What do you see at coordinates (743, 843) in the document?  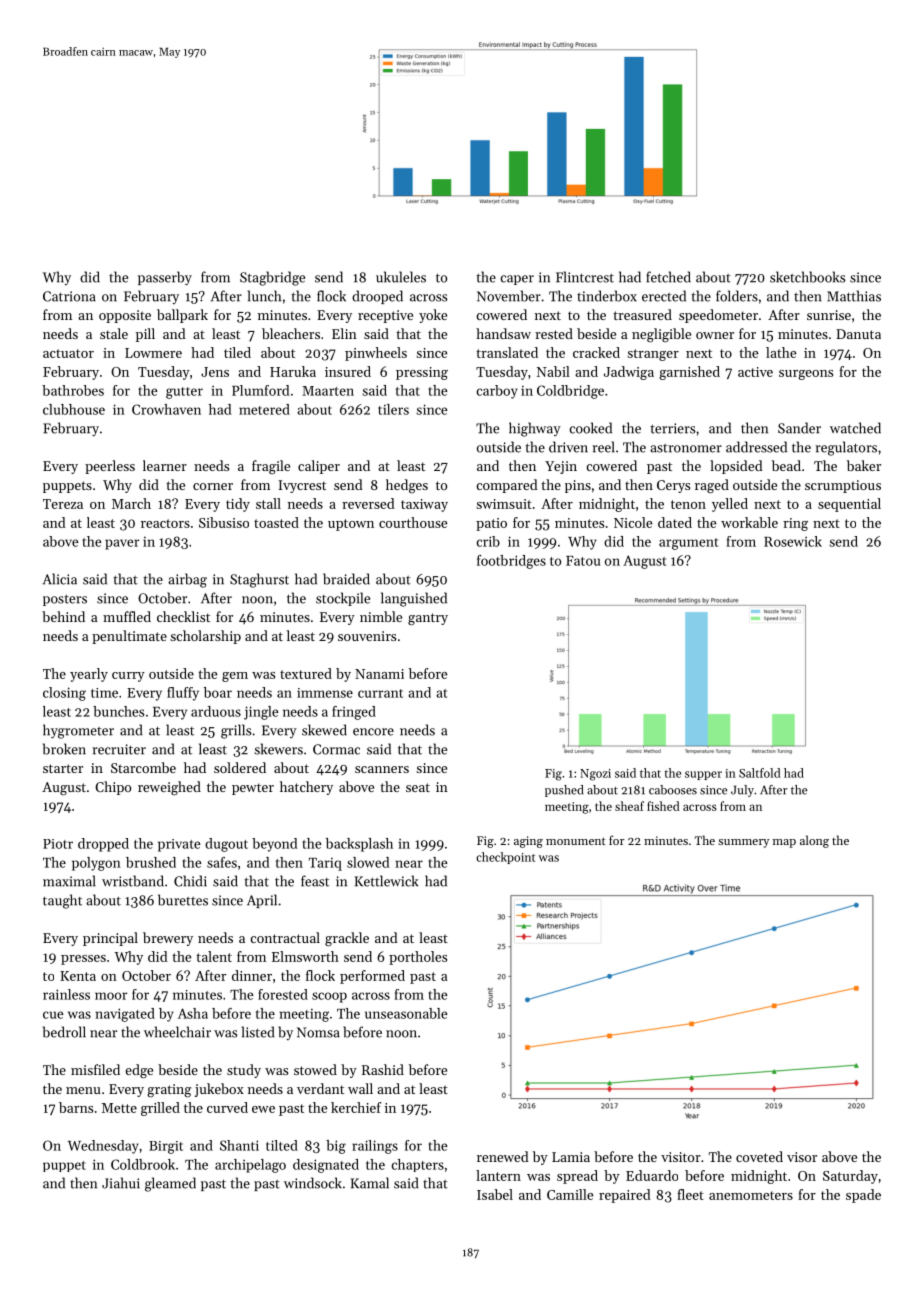 I see `summery` at bounding box center [743, 843].
